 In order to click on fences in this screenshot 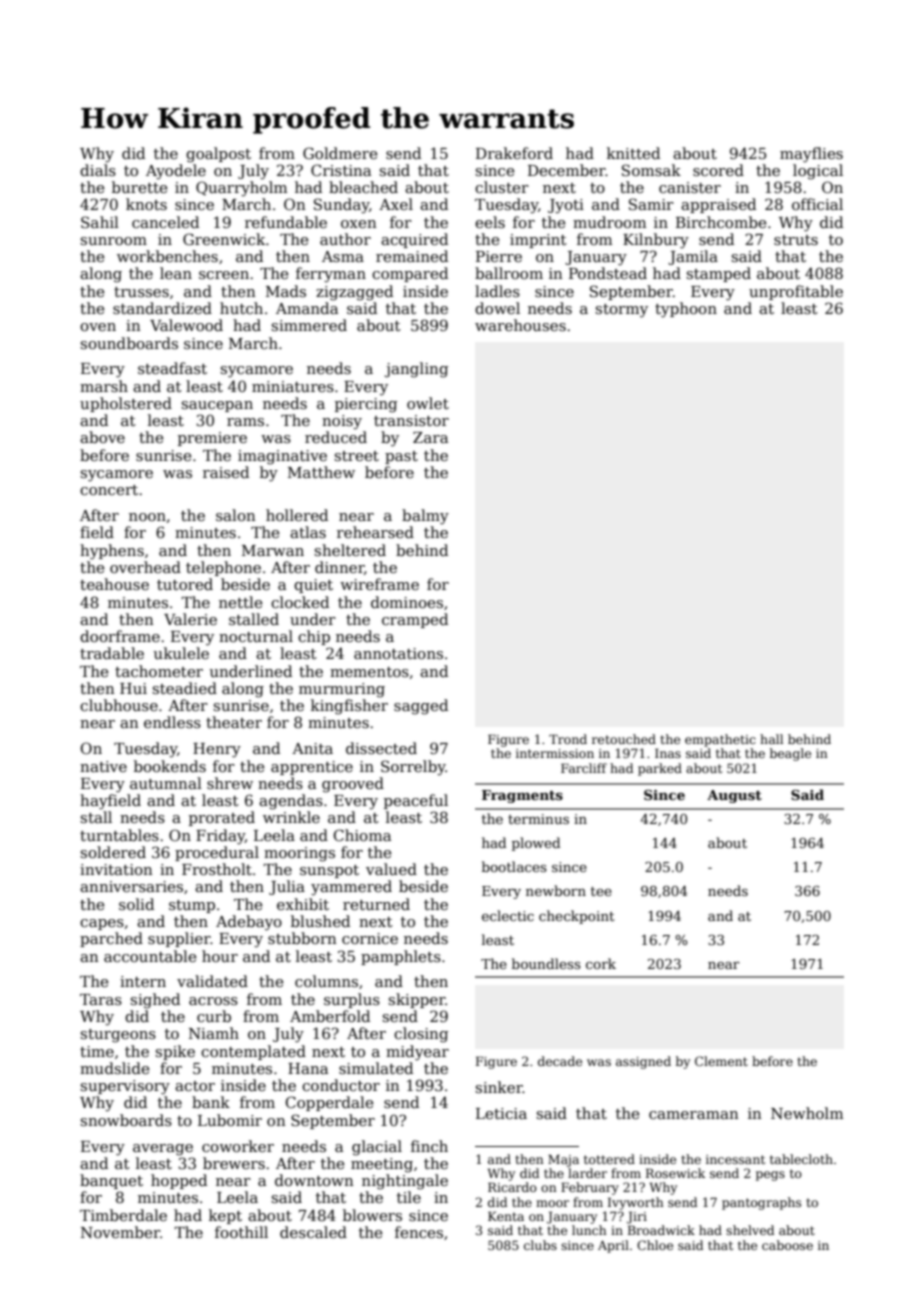, I will do `click(419, 1232)`.
